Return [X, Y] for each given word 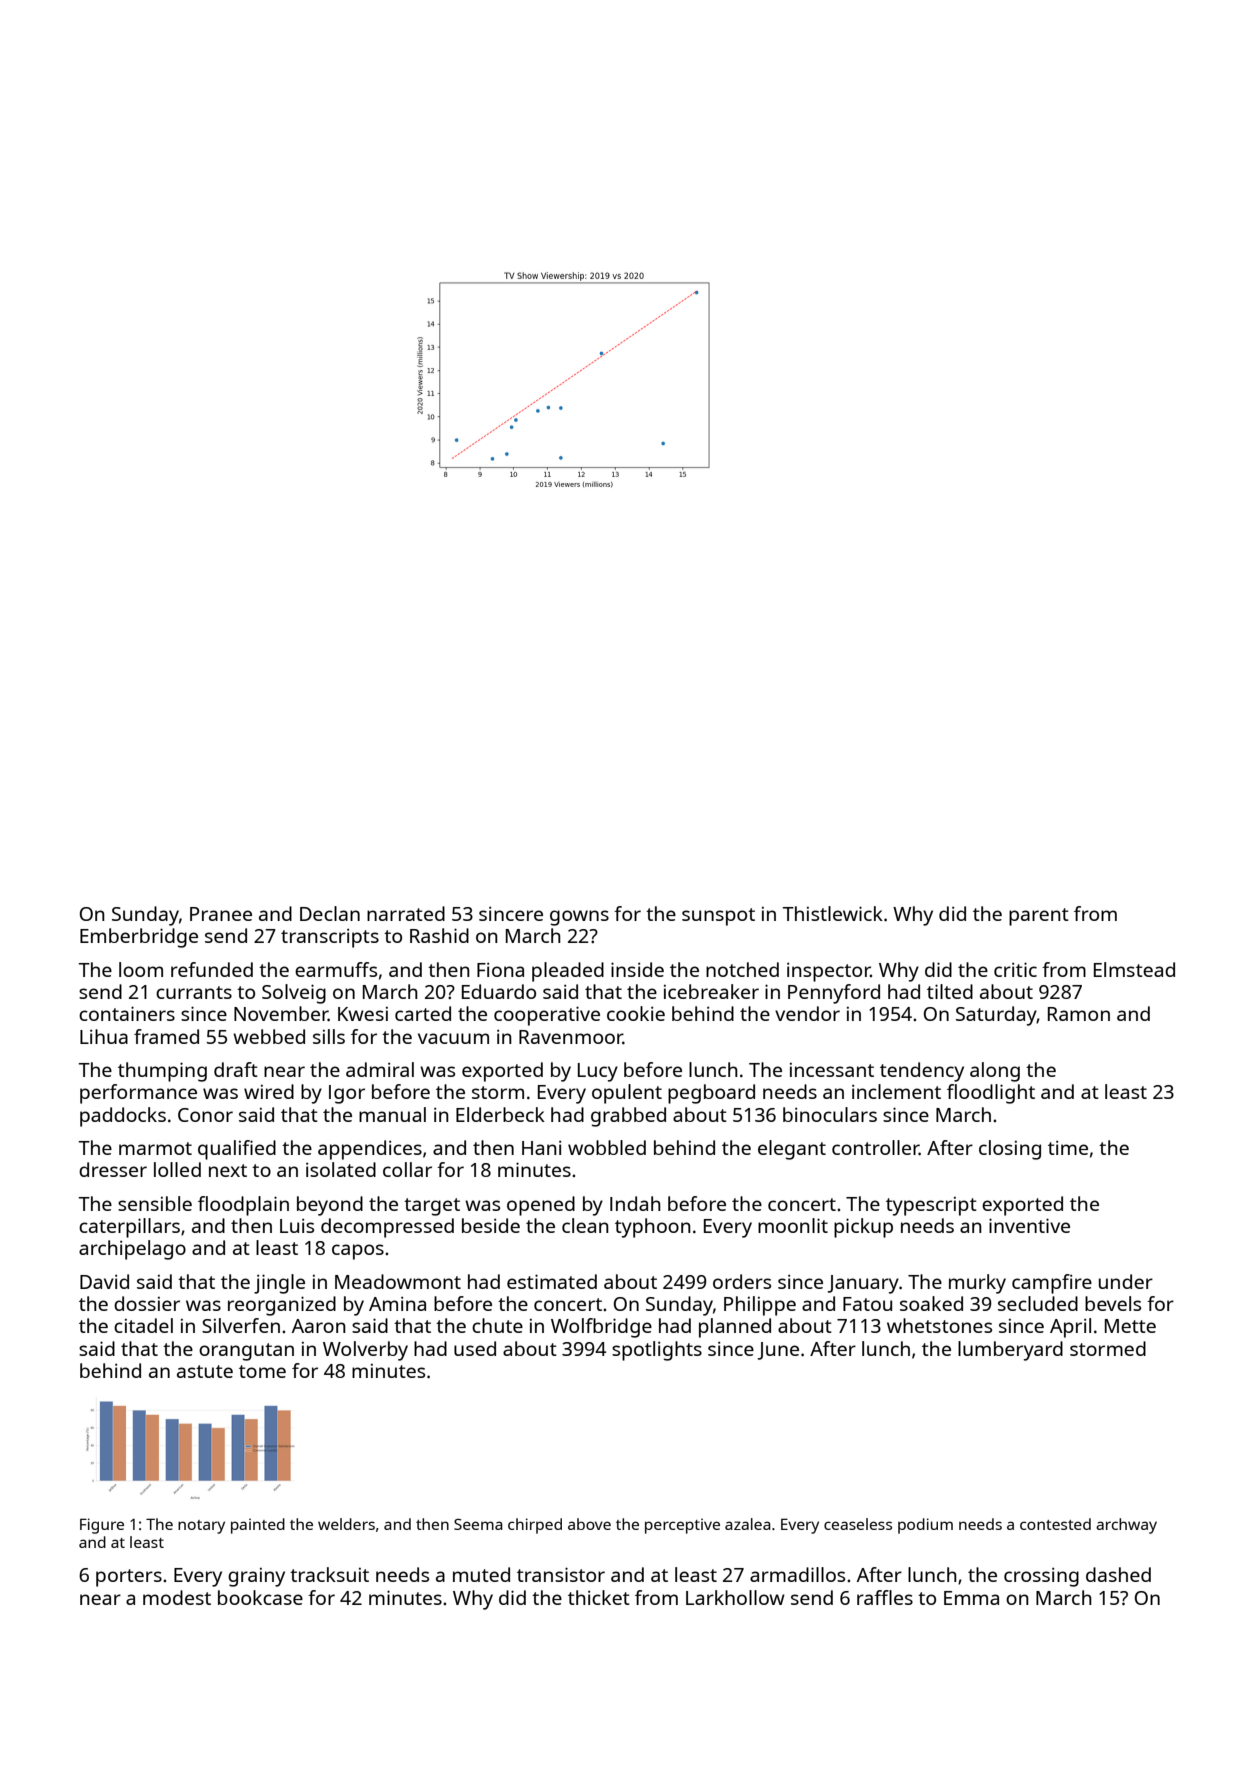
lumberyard [1010, 1351]
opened [541, 1206]
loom [141, 969]
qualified [237, 1150]
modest [177, 1597]
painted [258, 1526]
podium [925, 1526]
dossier [147, 1303]
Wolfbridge [601, 1328]
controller [875, 1147]
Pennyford [834, 994]
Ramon [1079, 1014]
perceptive [682, 1526]
